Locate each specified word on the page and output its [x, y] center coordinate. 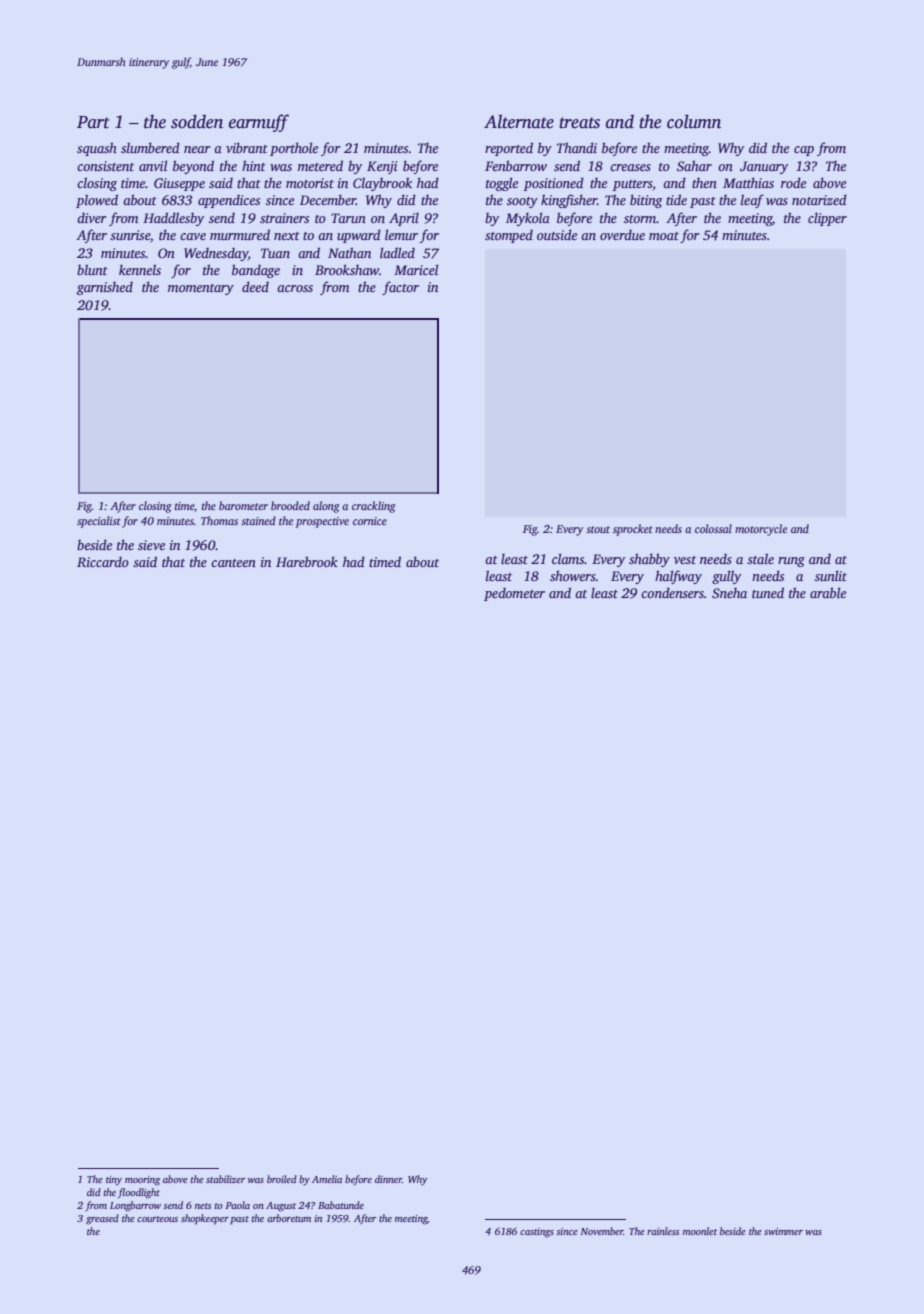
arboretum [289, 1218]
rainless [663, 1231]
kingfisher [569, 201]
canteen [233, 563]
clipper [827, 219]
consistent [105, 166]
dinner [388, 1179]
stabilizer [225, 1179]
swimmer [783, 1231]
